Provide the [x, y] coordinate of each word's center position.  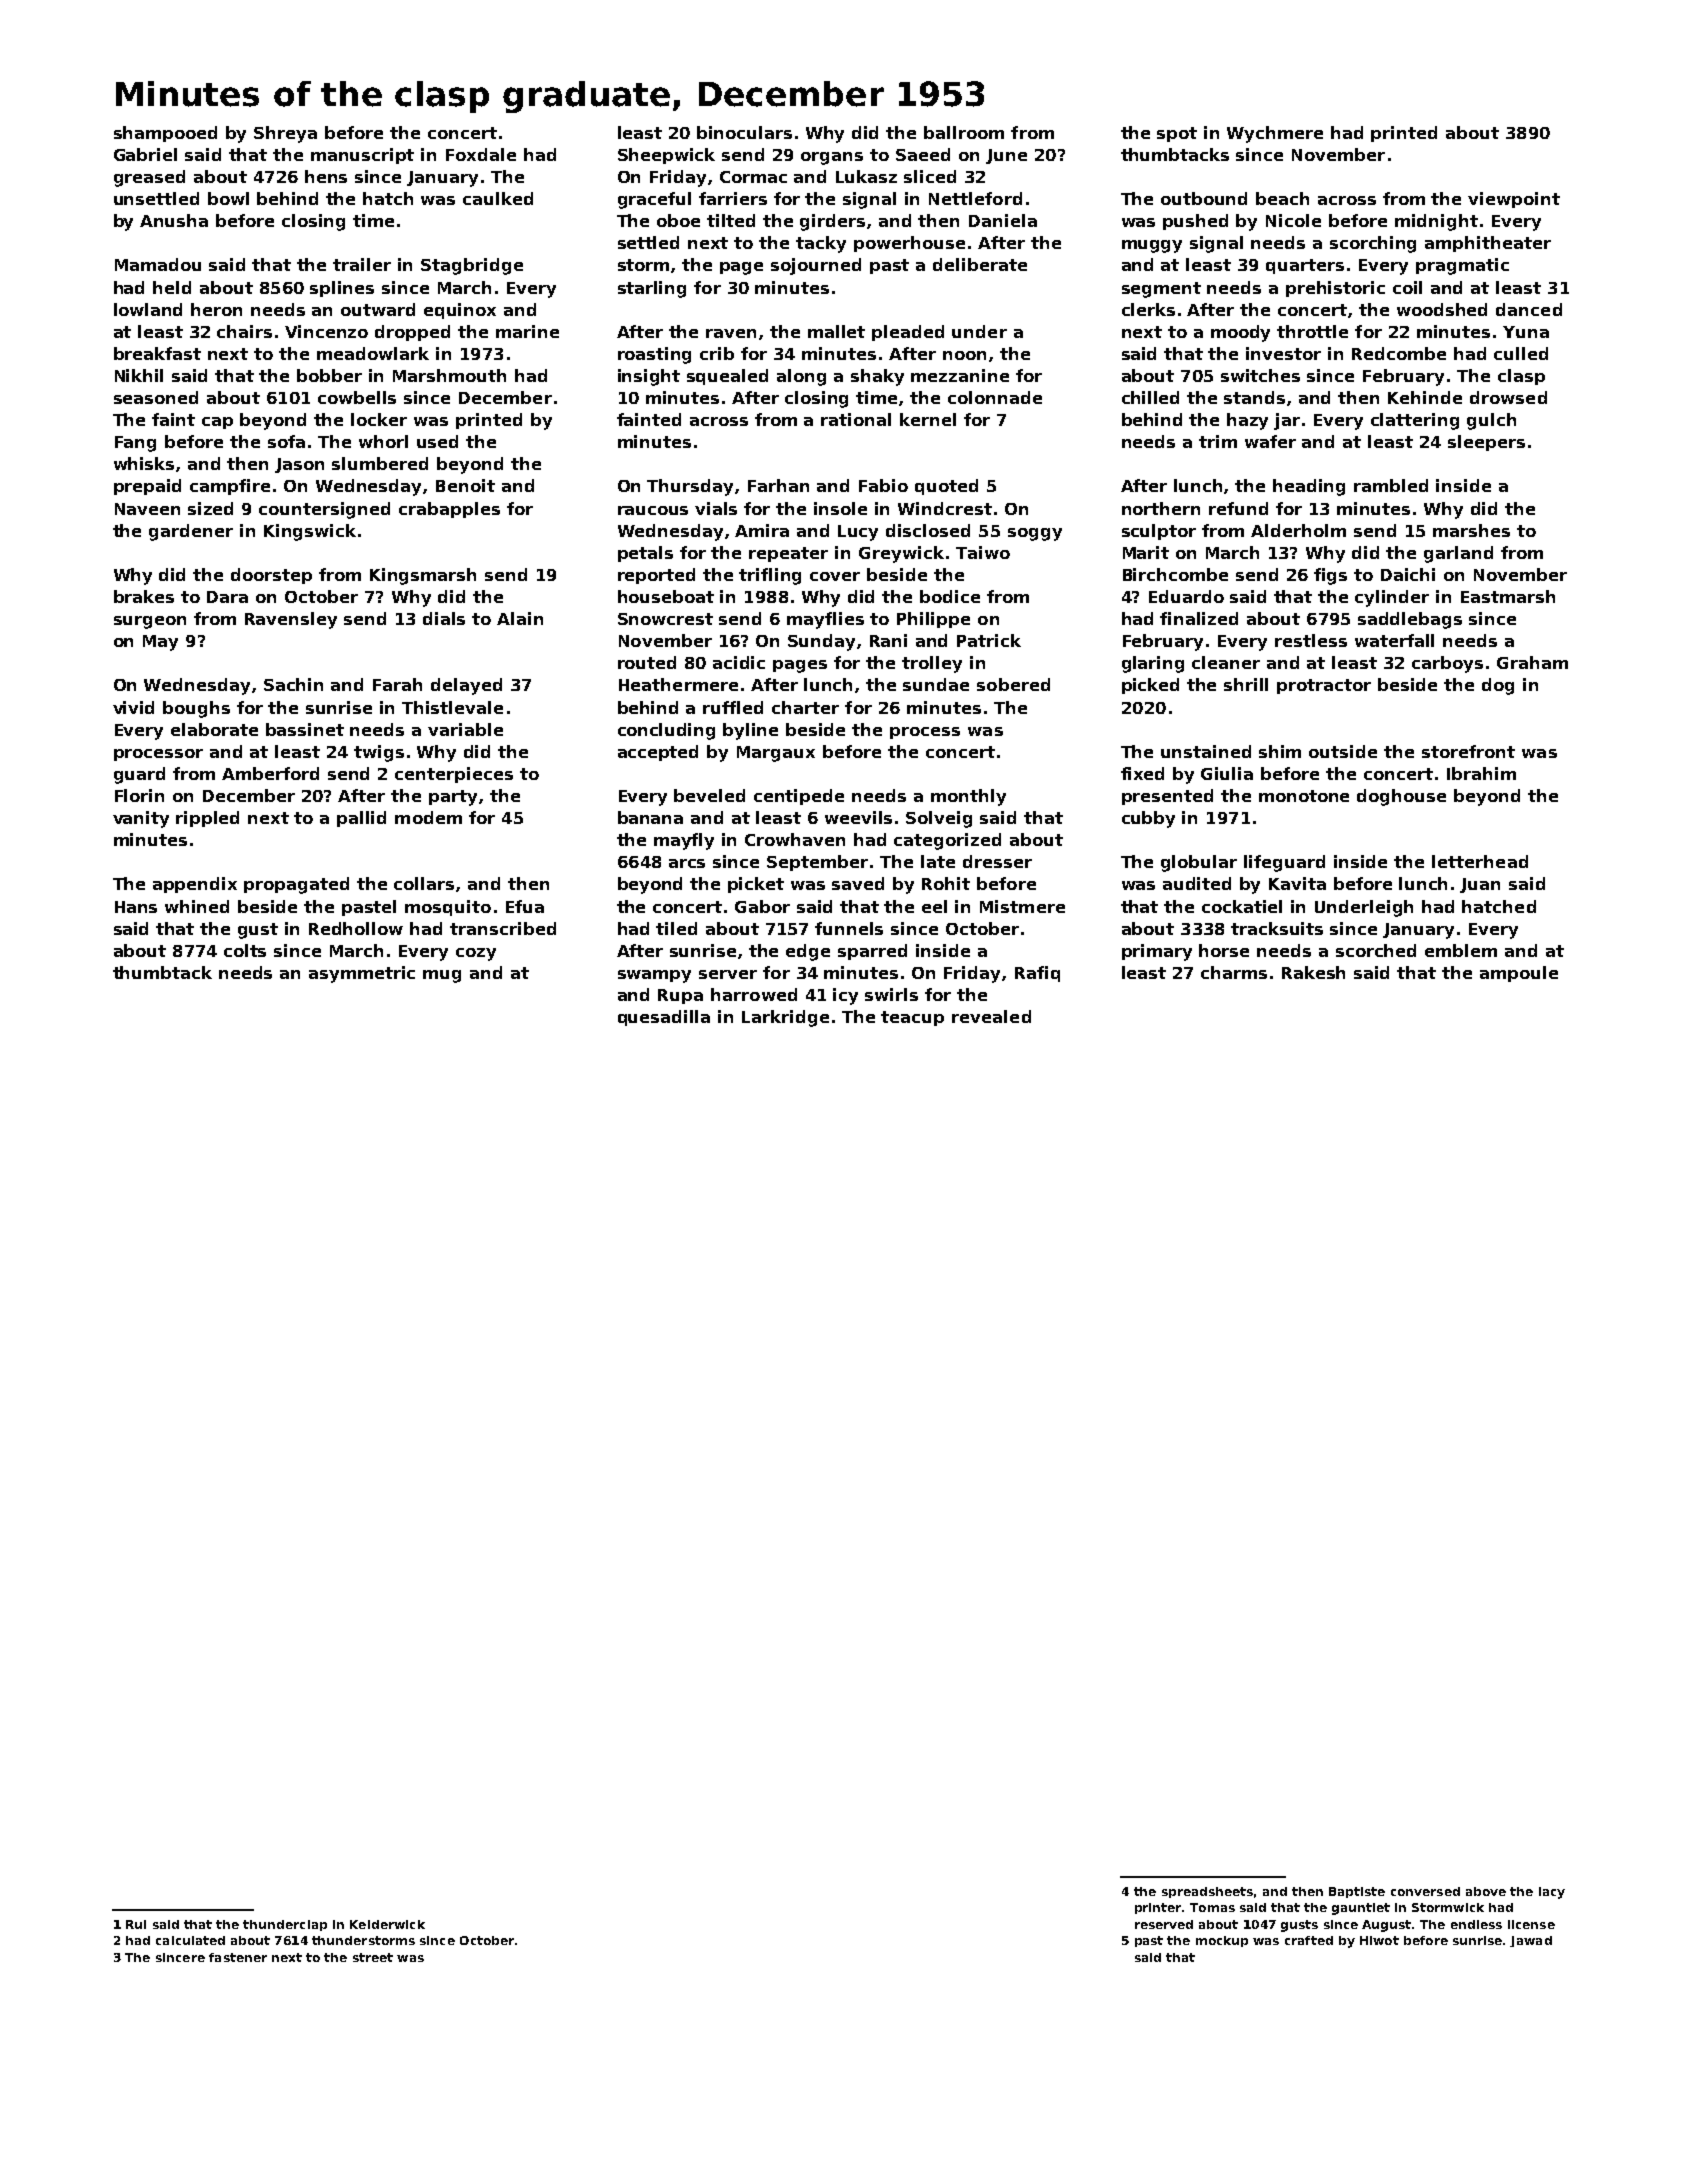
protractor [1324, 686]
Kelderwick [387, 1924]
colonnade [995, 397]
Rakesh [1313, 972]
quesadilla [664, 1018]
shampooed [165, 134]
